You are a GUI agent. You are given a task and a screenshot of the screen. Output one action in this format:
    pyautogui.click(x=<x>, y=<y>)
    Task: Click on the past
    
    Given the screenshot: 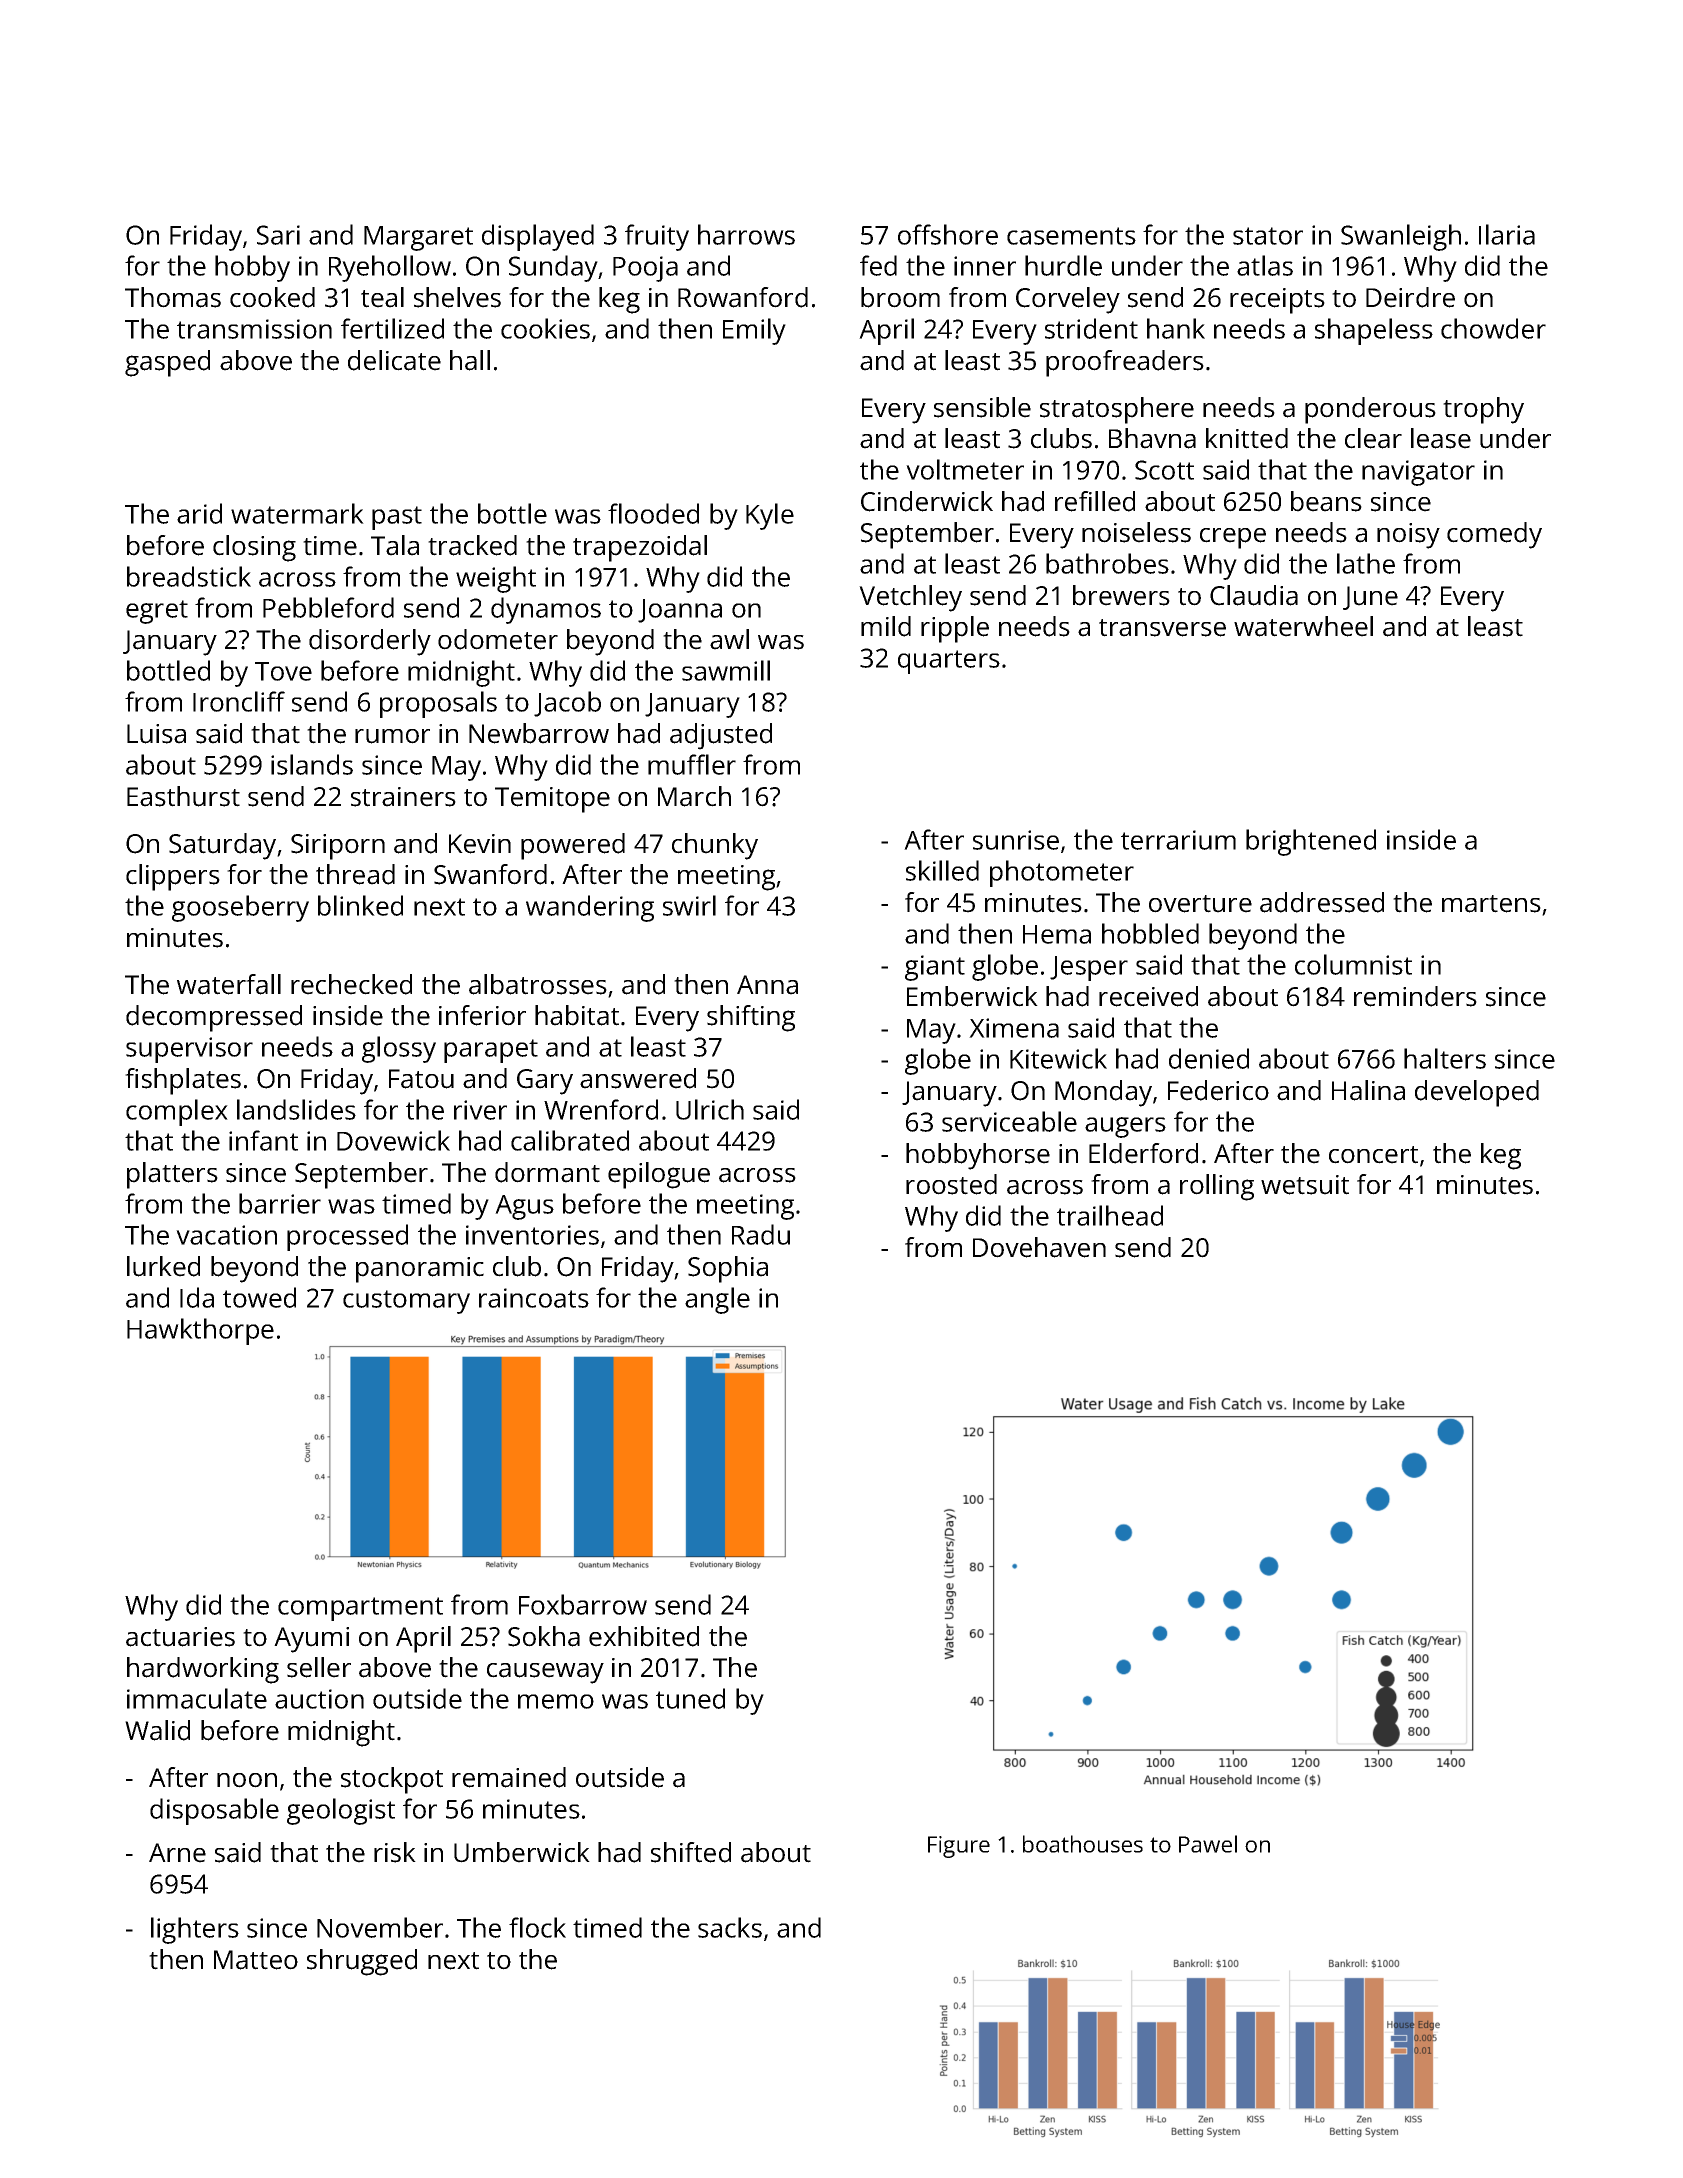 What is the action you would take?
    pyautogui.click(x=397, y=518)
